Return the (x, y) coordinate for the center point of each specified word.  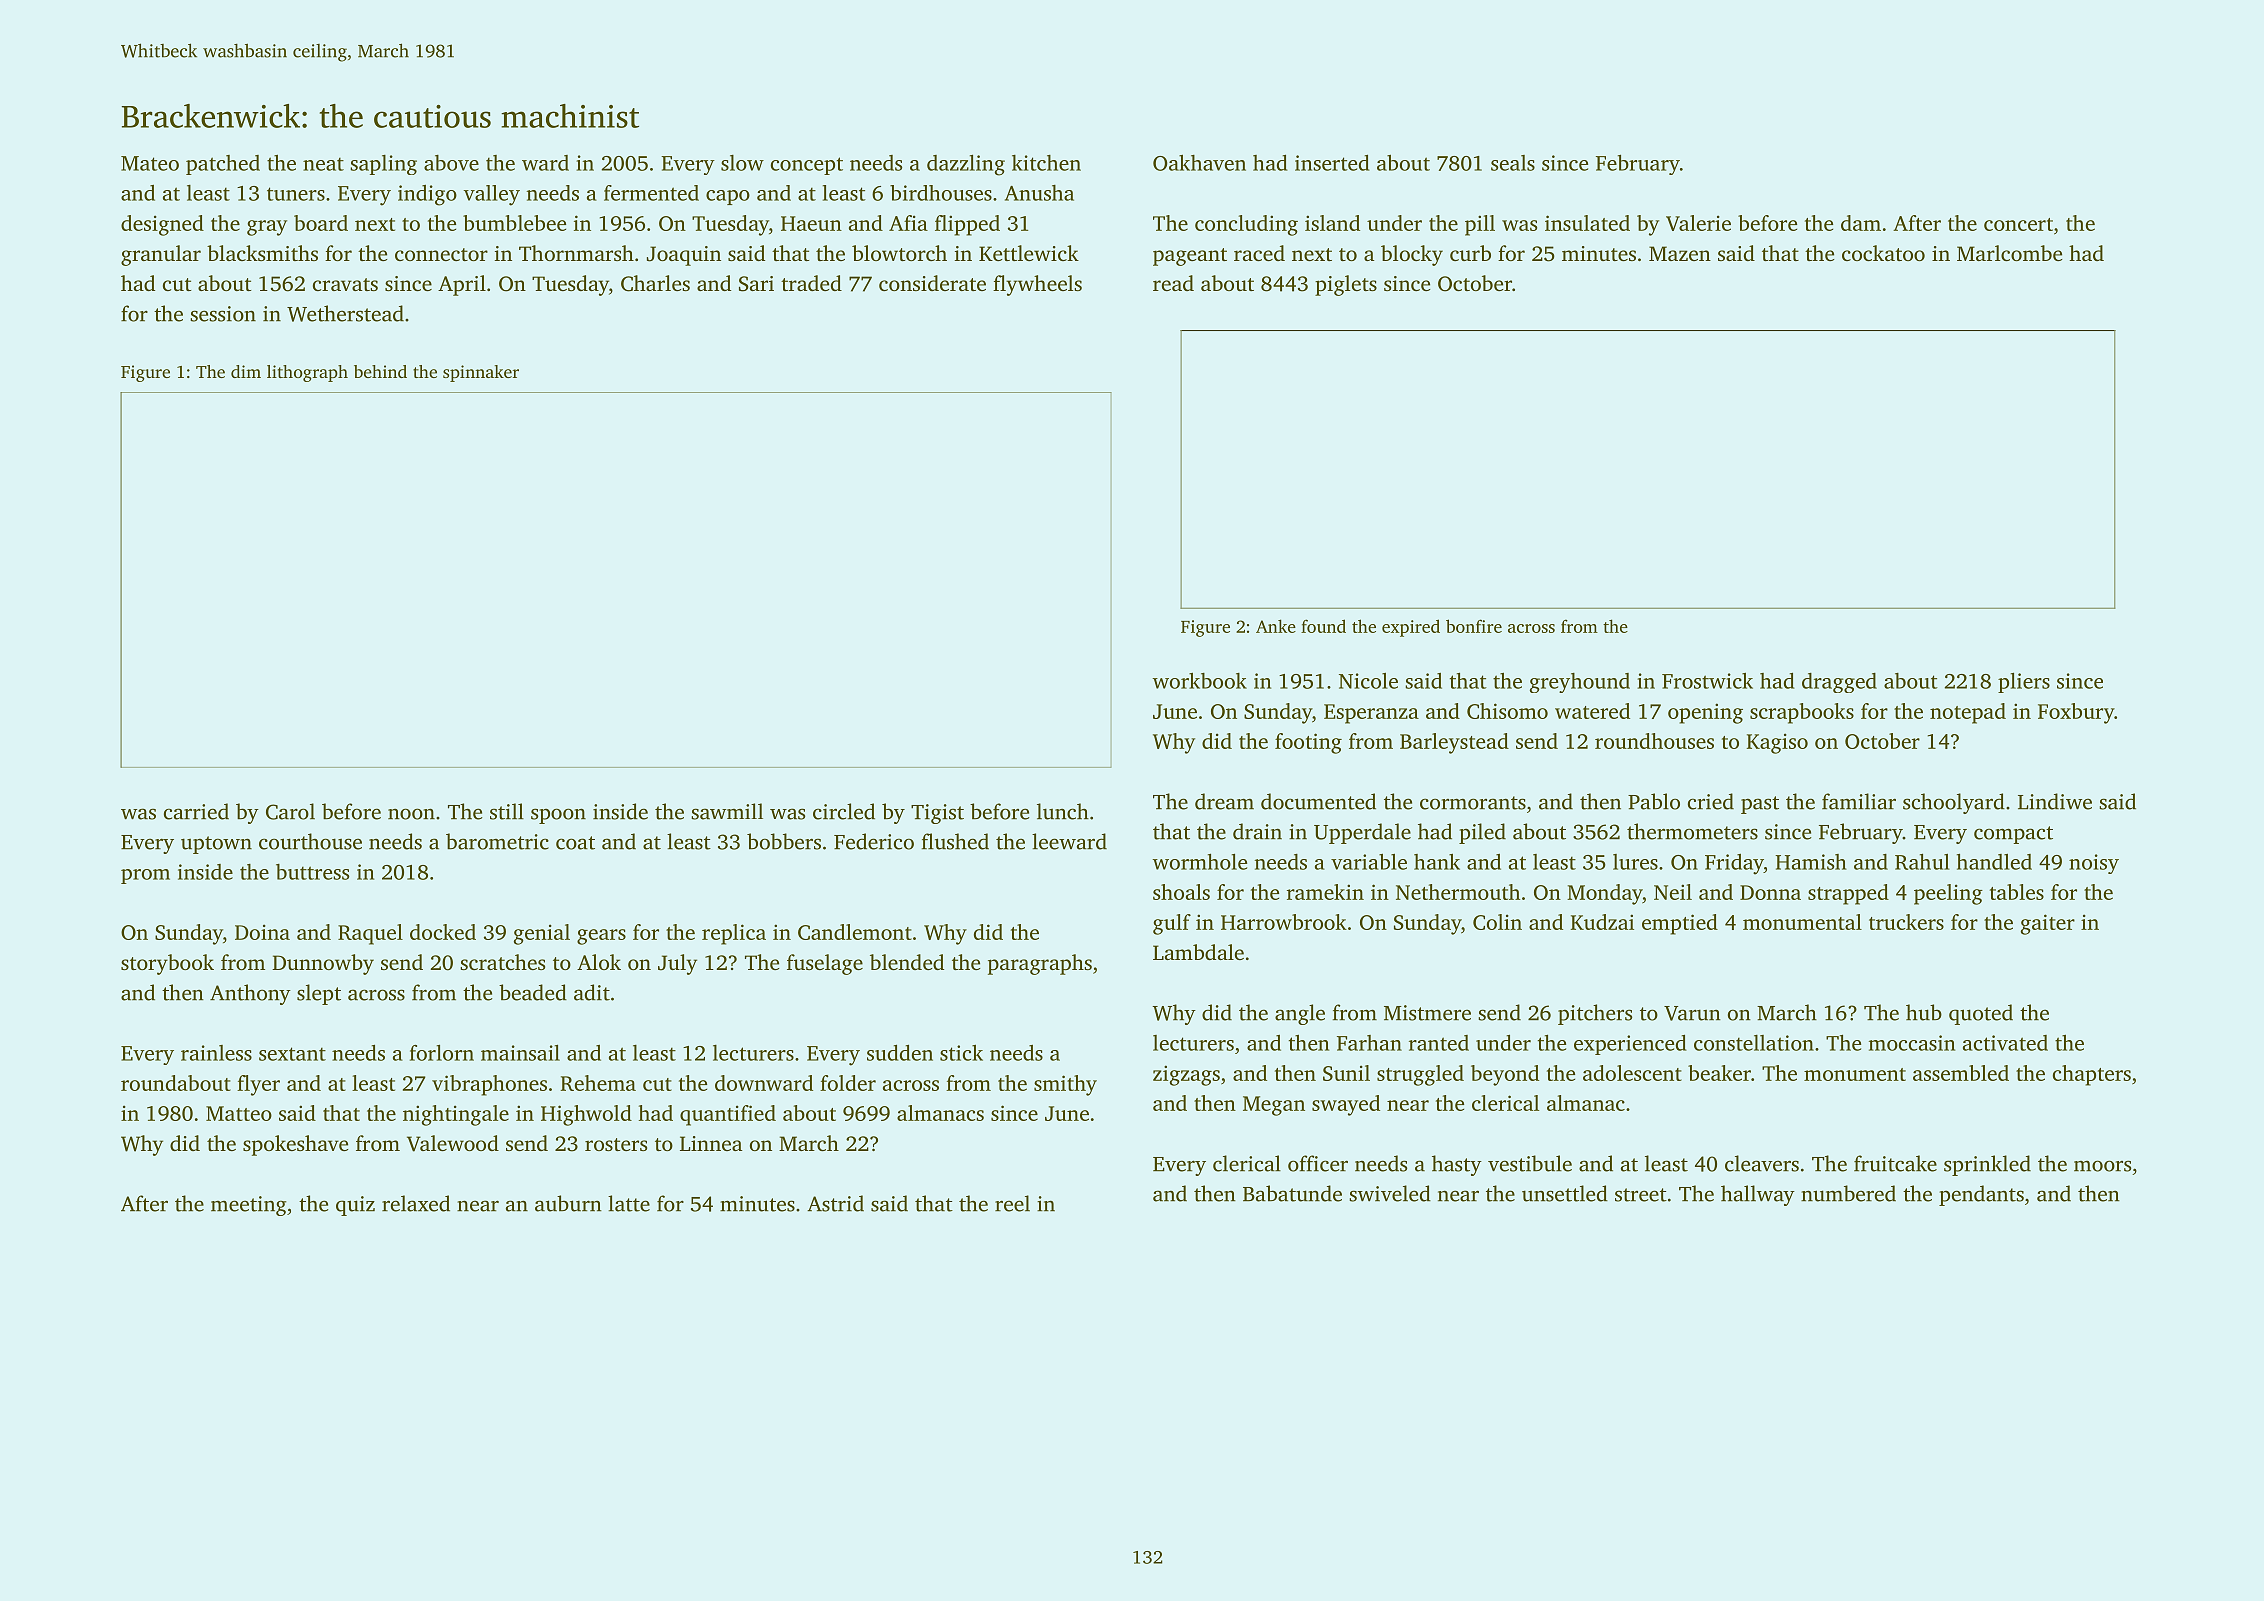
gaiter (2048, 924)
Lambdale (1198, 952)
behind (380, 371)
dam (1861, 223)
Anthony (250, 994)
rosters (616, 1144)
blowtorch (899, 253)
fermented (651, 193)
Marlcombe (2009, 253)
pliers (2024, 683)
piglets (1346, 285)
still (507, 811)
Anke (1276, 626)
